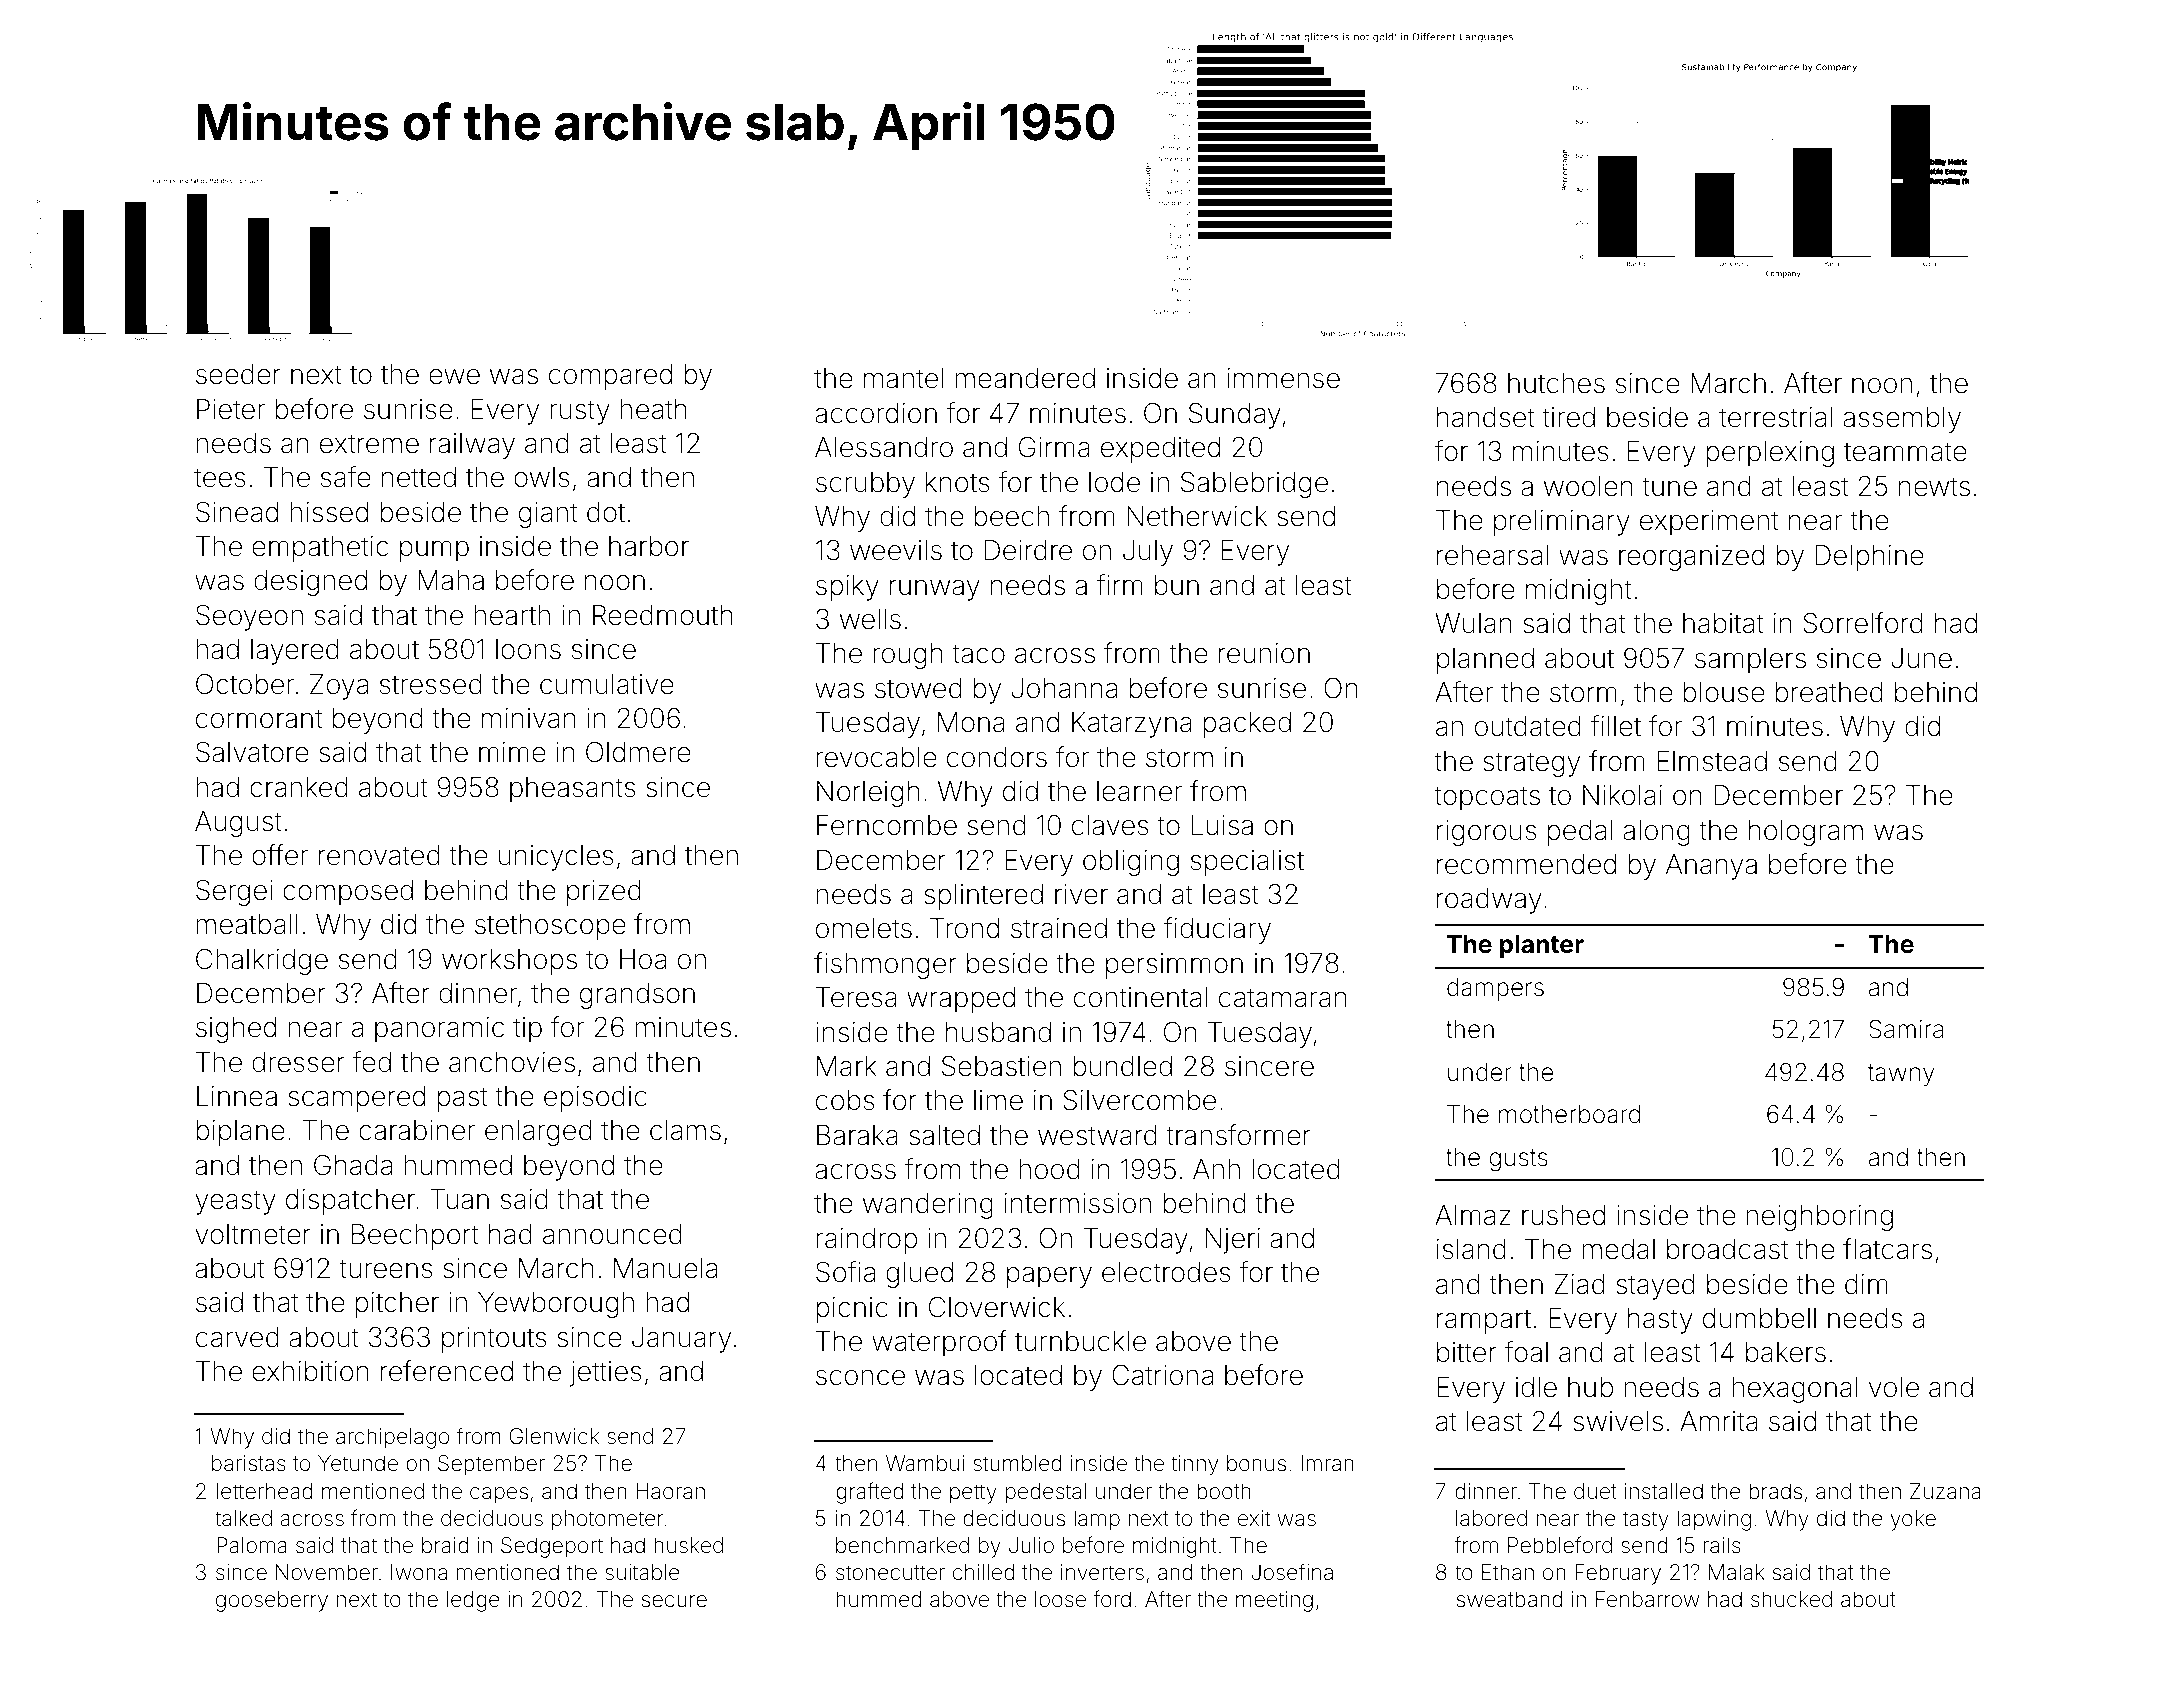 The width and height of the screenshot is (2178, 1683). Describe the element at coordinates (1660, 1321) in the screenshot. I see `hasty` at that location.
